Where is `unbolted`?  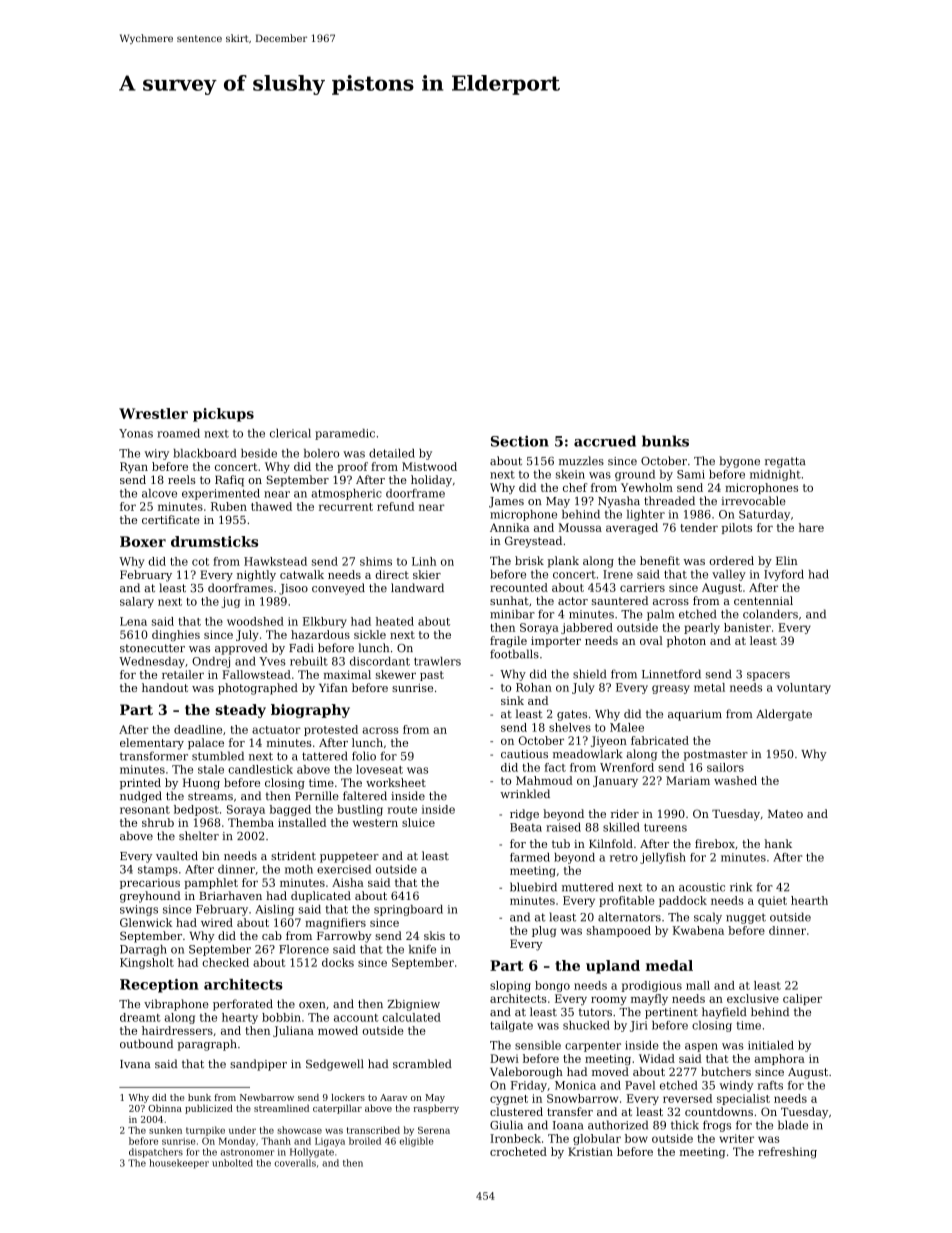 unbolted is located at coordinates (232, 1163).
